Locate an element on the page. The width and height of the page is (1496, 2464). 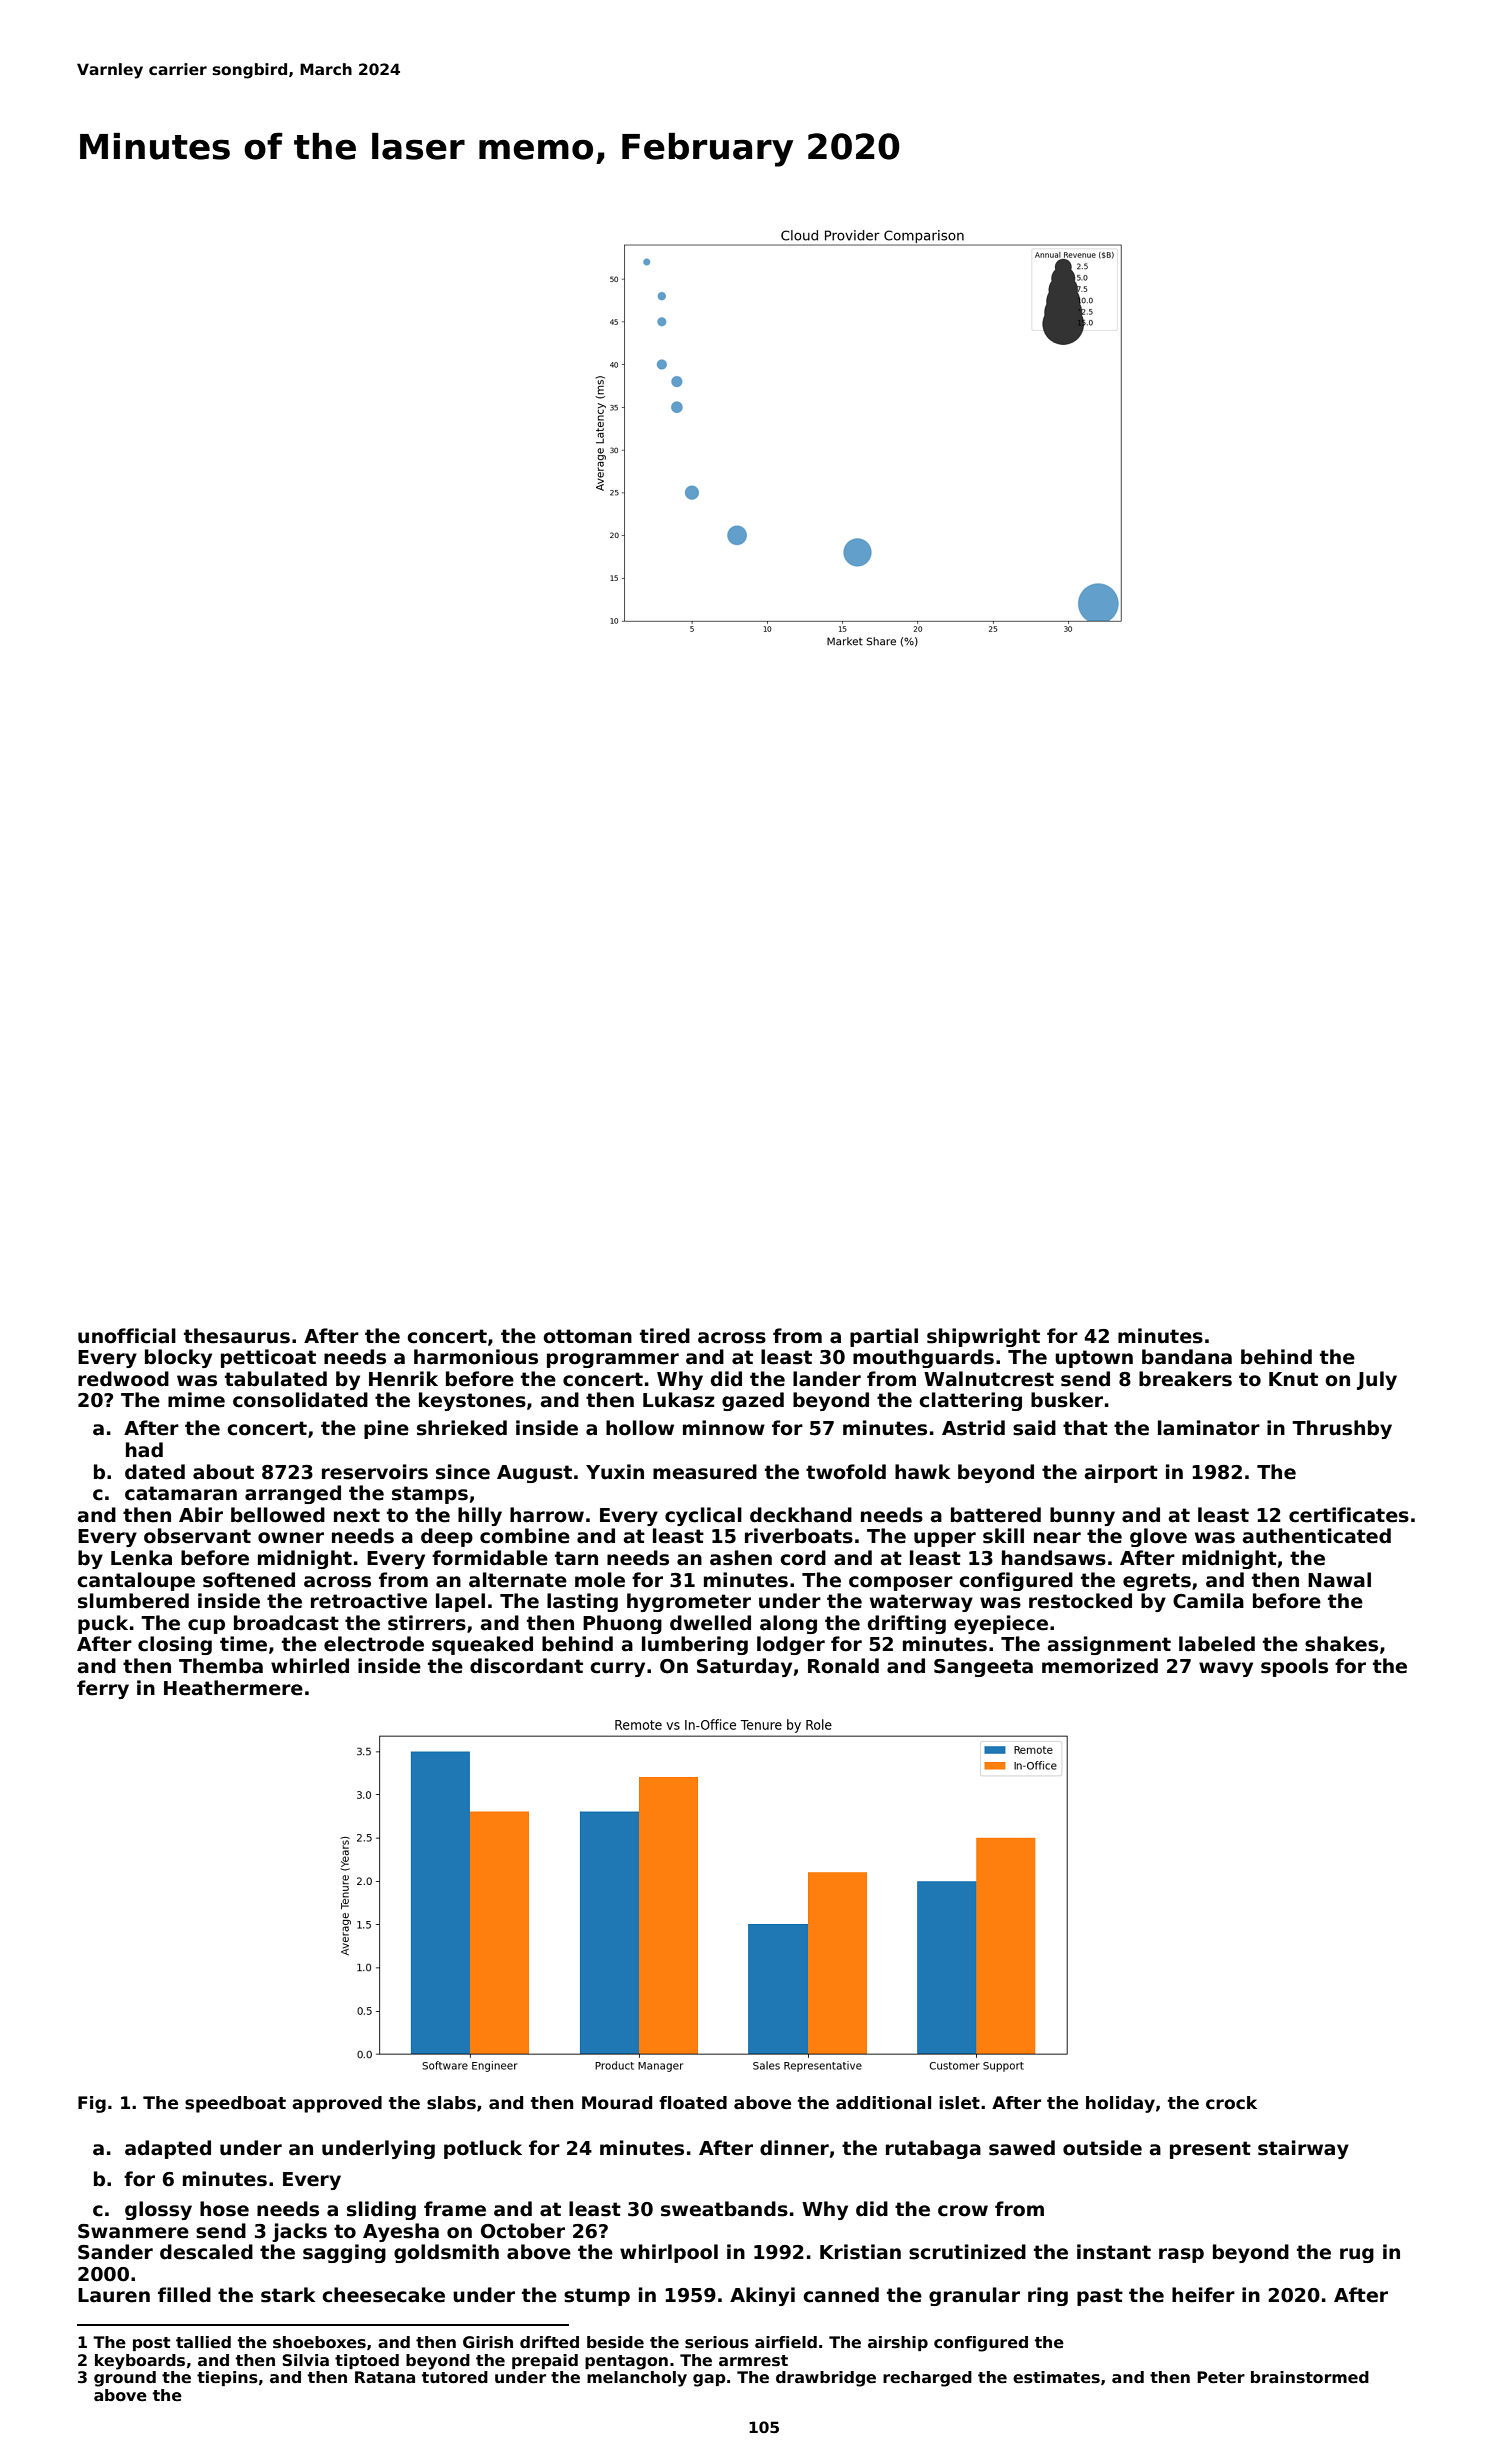
curry is located at coordinates (617, 1669).
